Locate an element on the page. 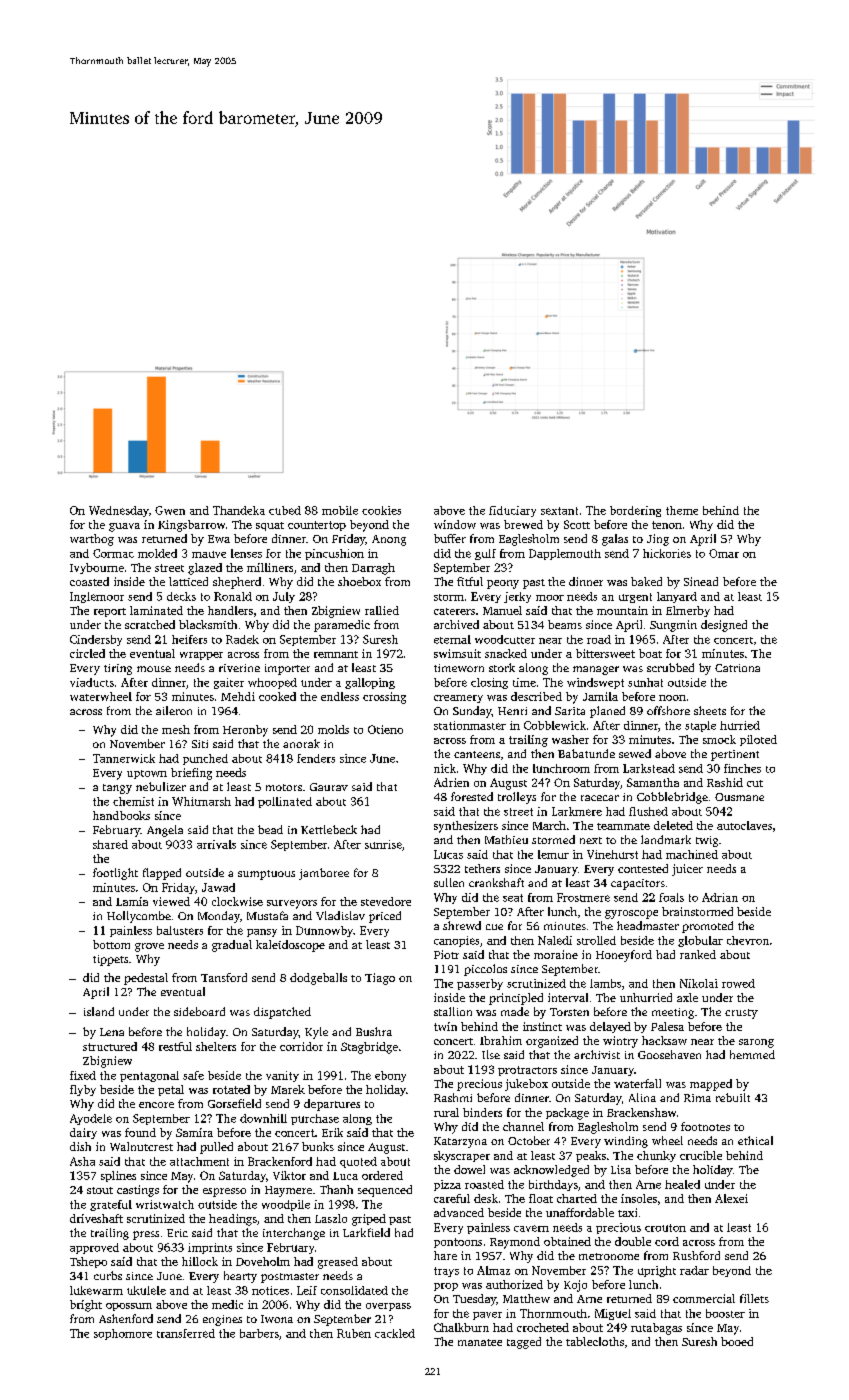  sunhat is located at coordinates (645, 682).
